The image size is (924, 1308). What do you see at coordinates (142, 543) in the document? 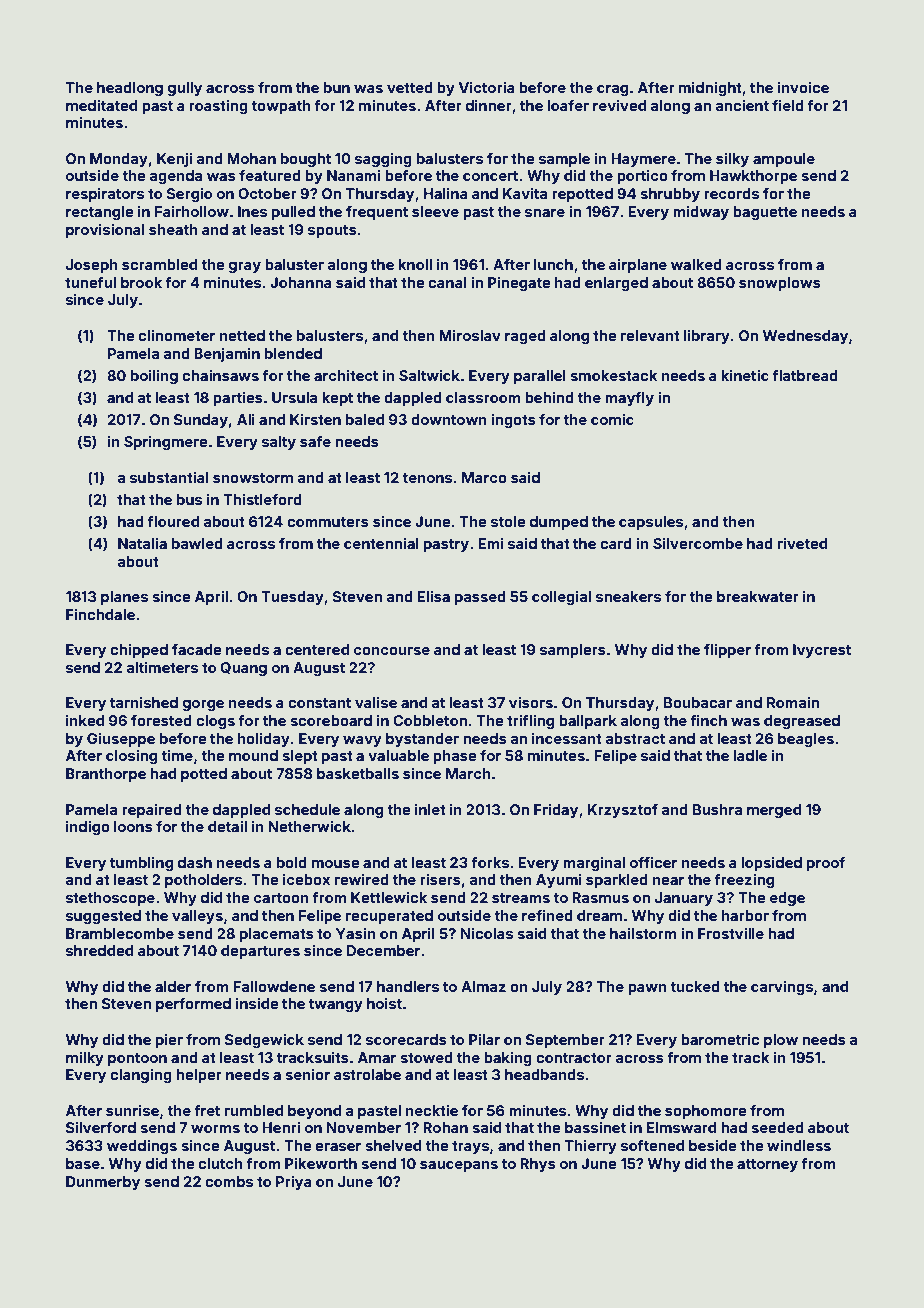
I see `Natalia` at bounding box center [142, 543].
